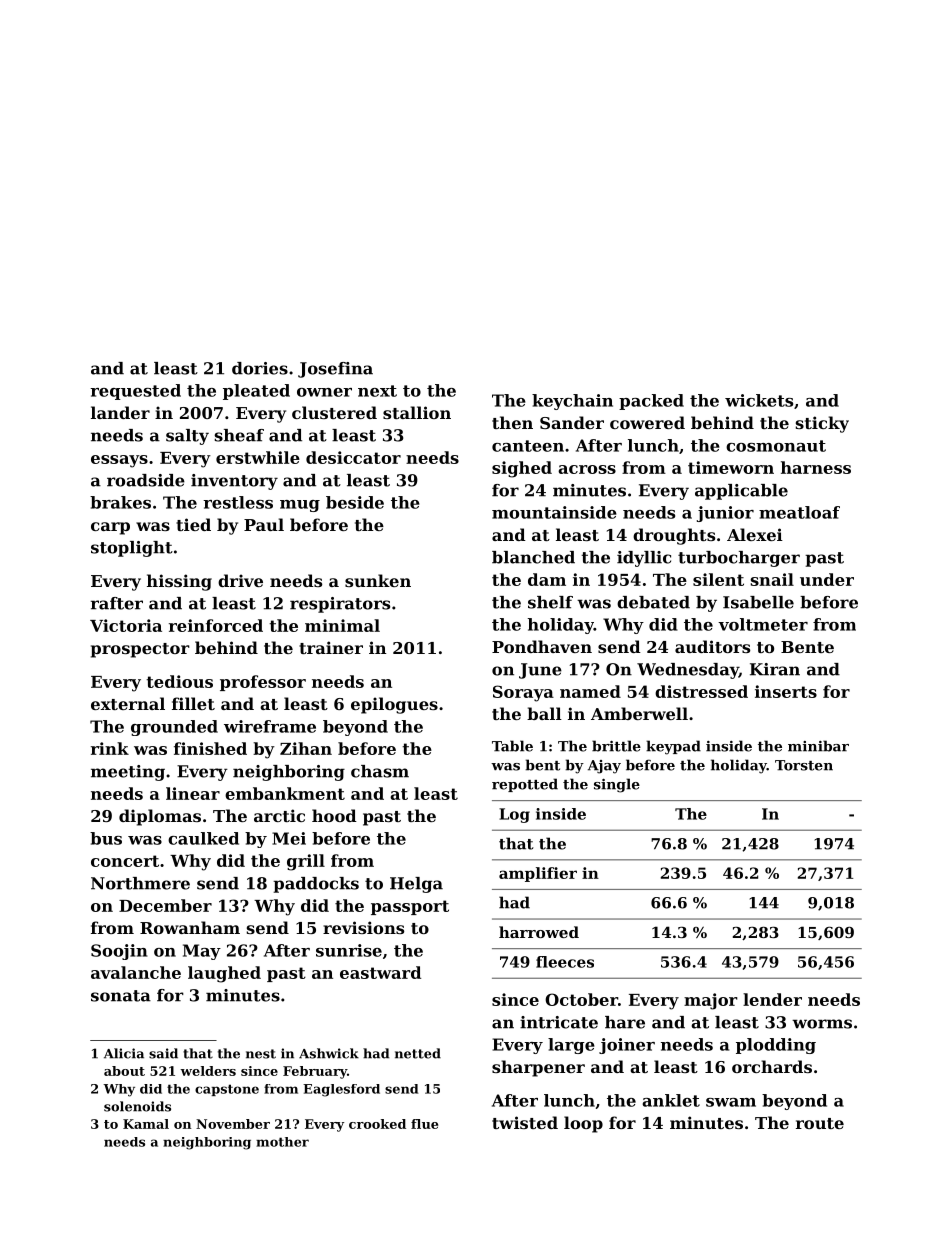 The image size is (952, 1233). Describe the element at coordinates (416, 885) in the document. I see `Helga` at that location.
